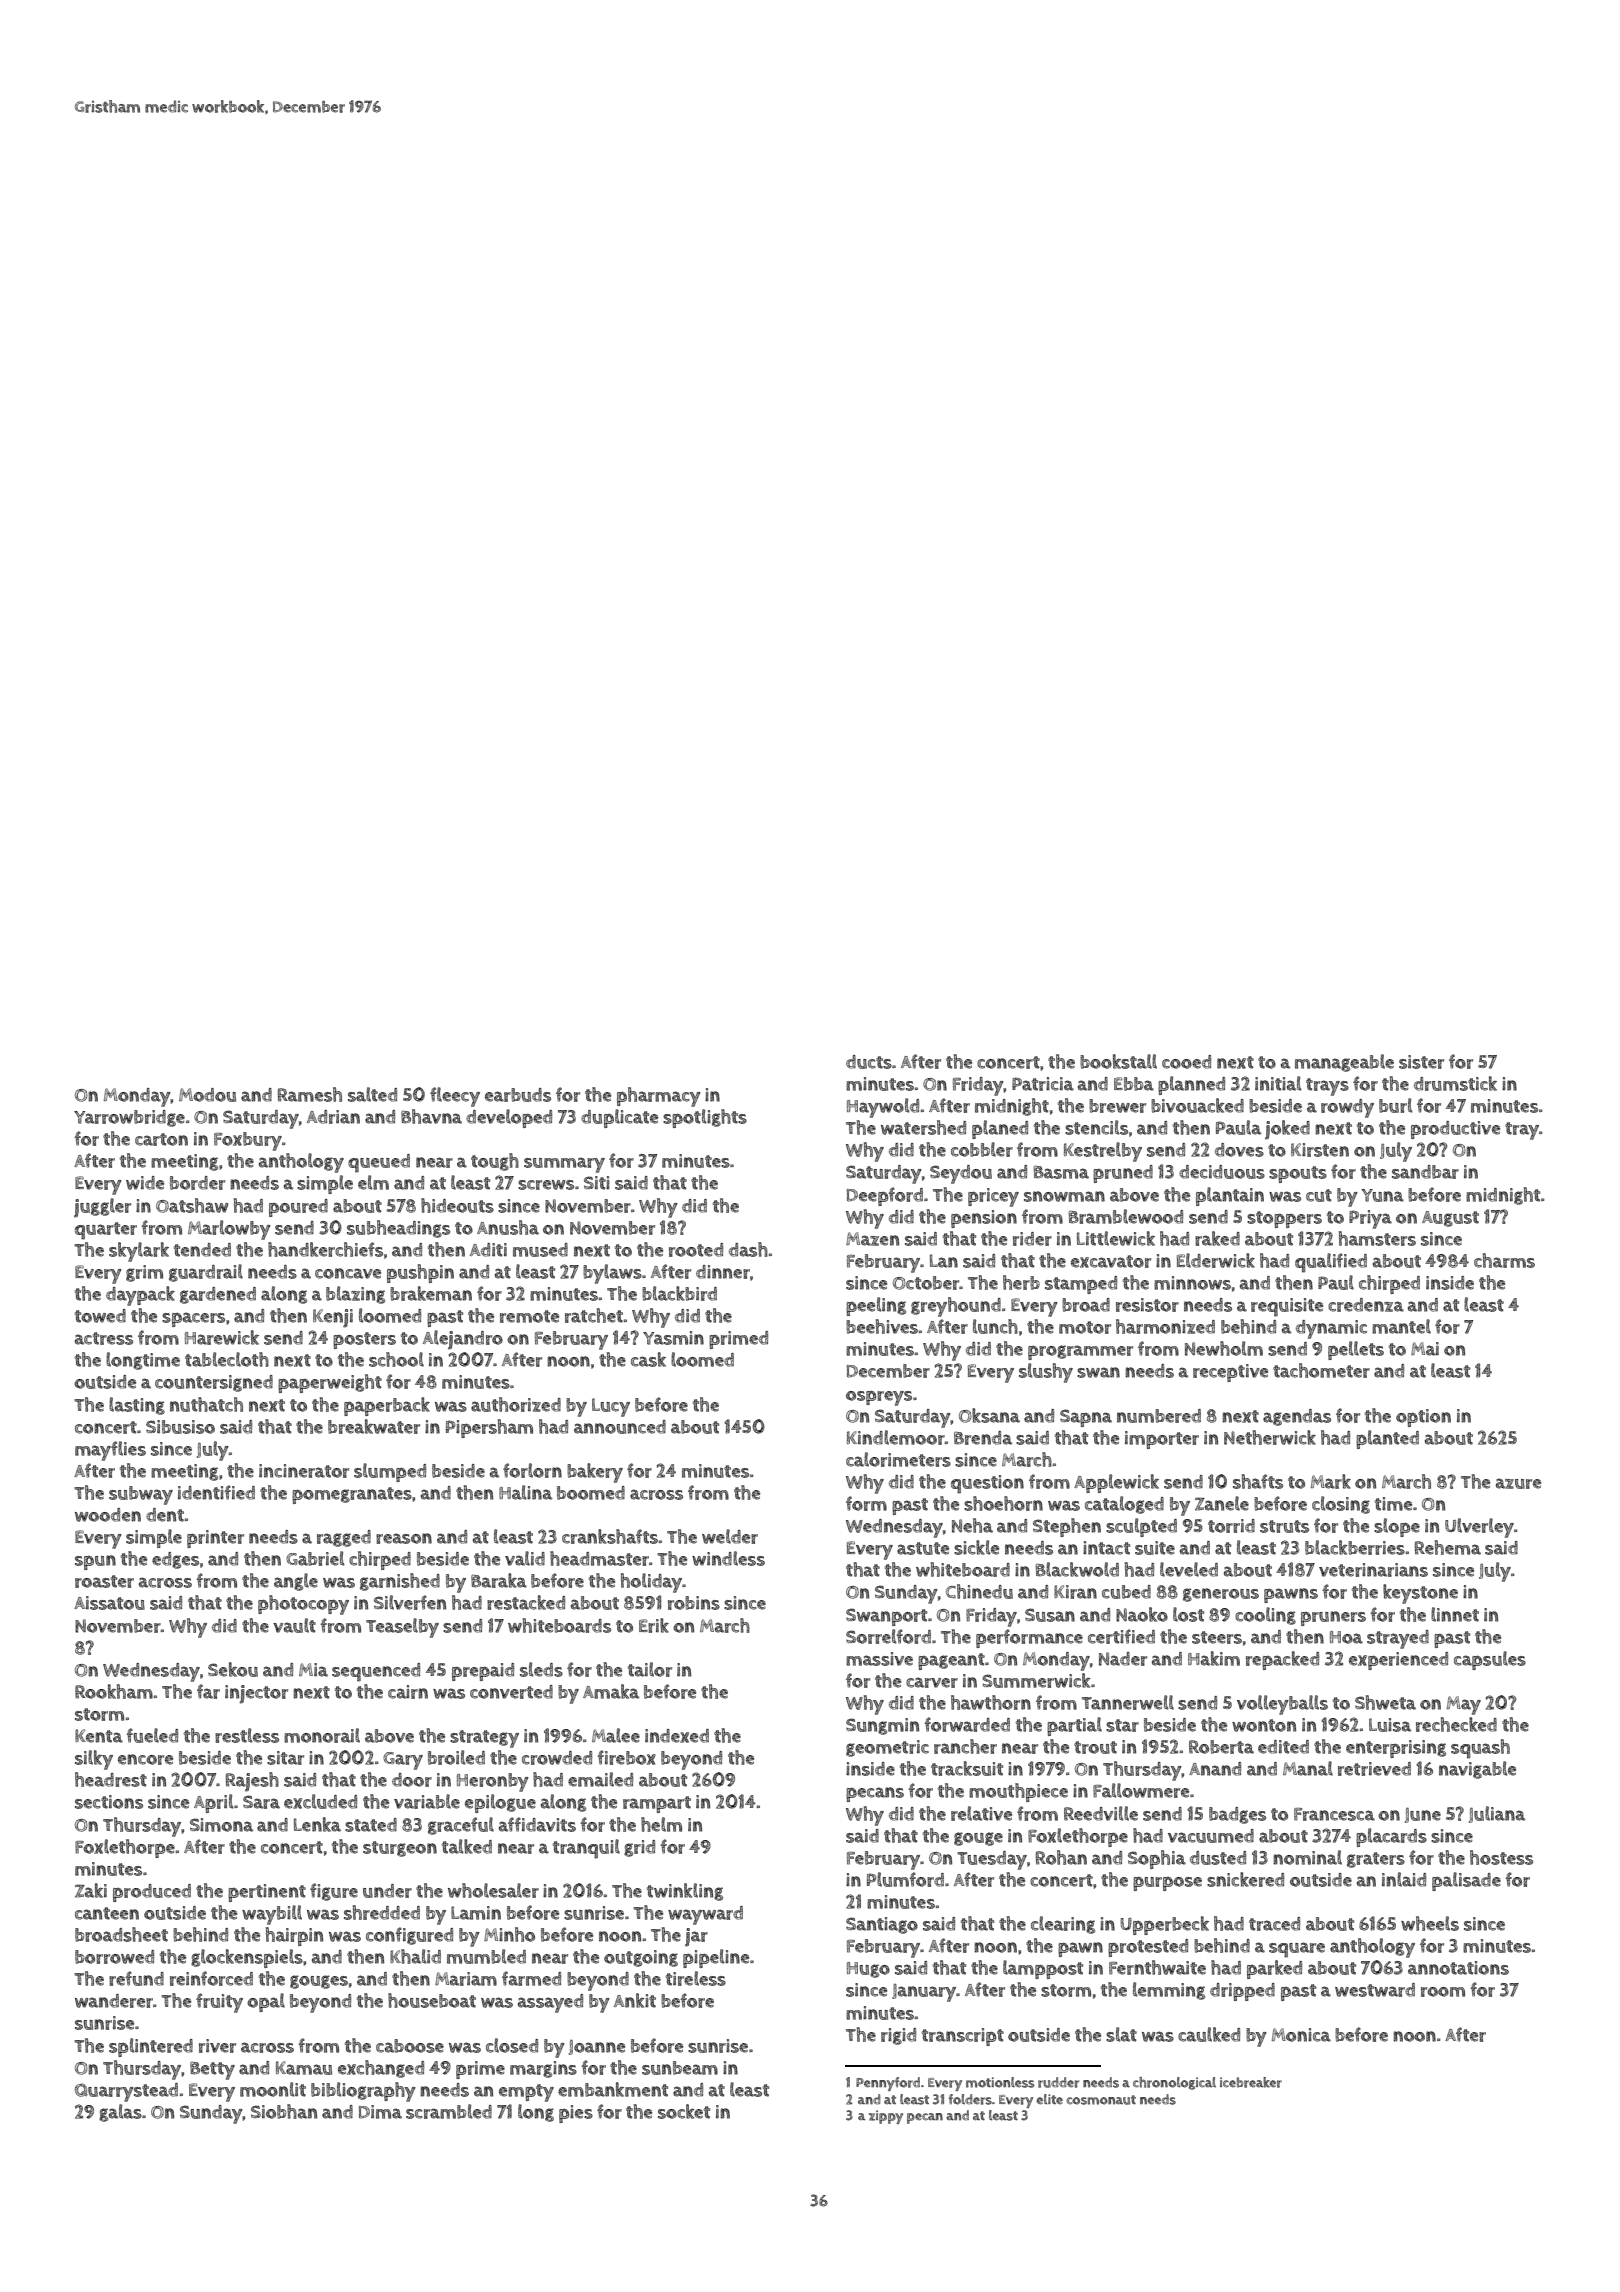  What do you see at coordinates (876, 1306) in the document?
I see `peeling` at bounding box center [876, 1306].
